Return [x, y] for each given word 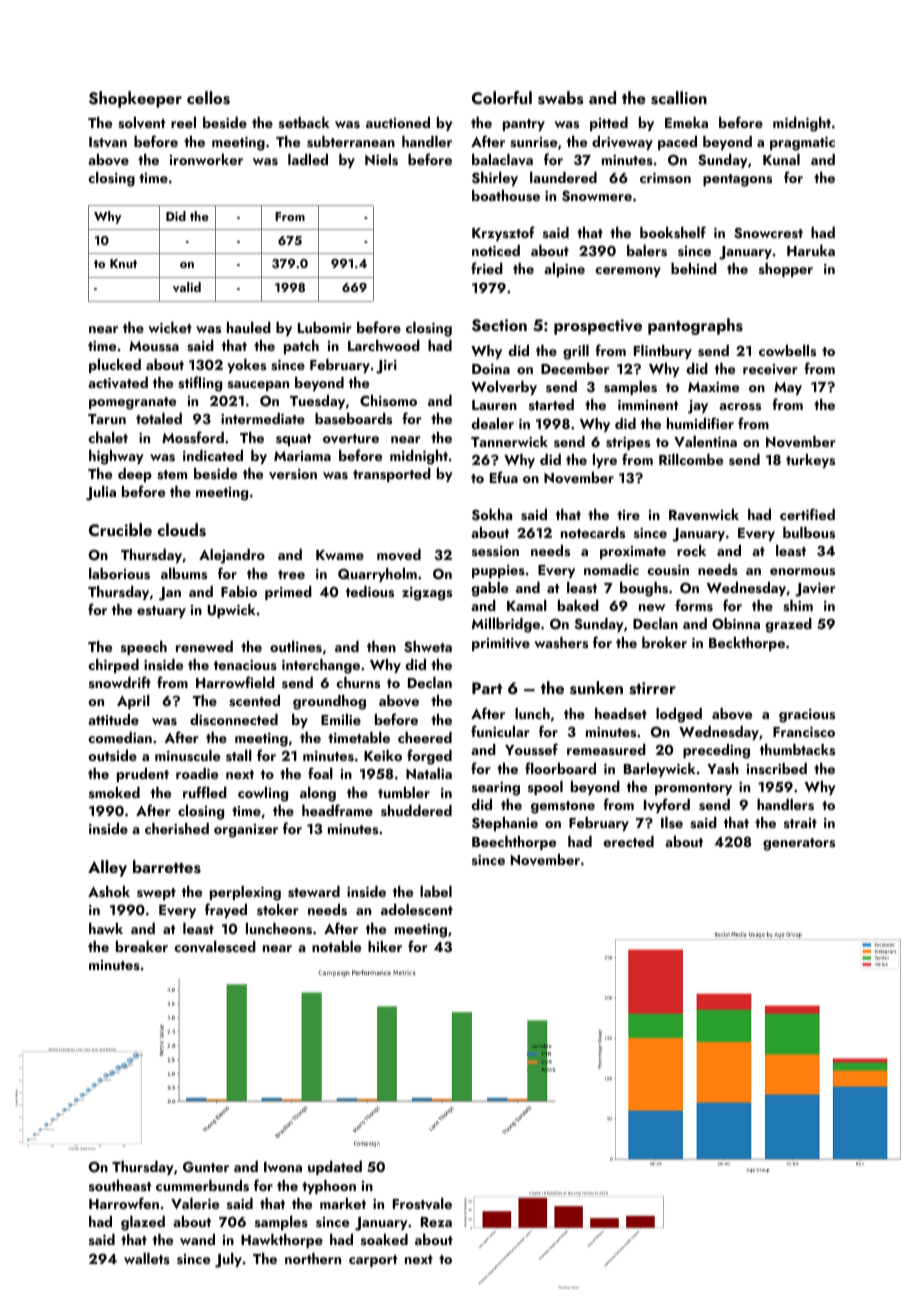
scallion [679, 98]
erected [628, 841]
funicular [500, 731]
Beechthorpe [514, 843]
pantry [524, 125]
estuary [161, 612]
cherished [177, 829]
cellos [208, 98]
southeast [120, 1185]
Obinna [736, 624]
